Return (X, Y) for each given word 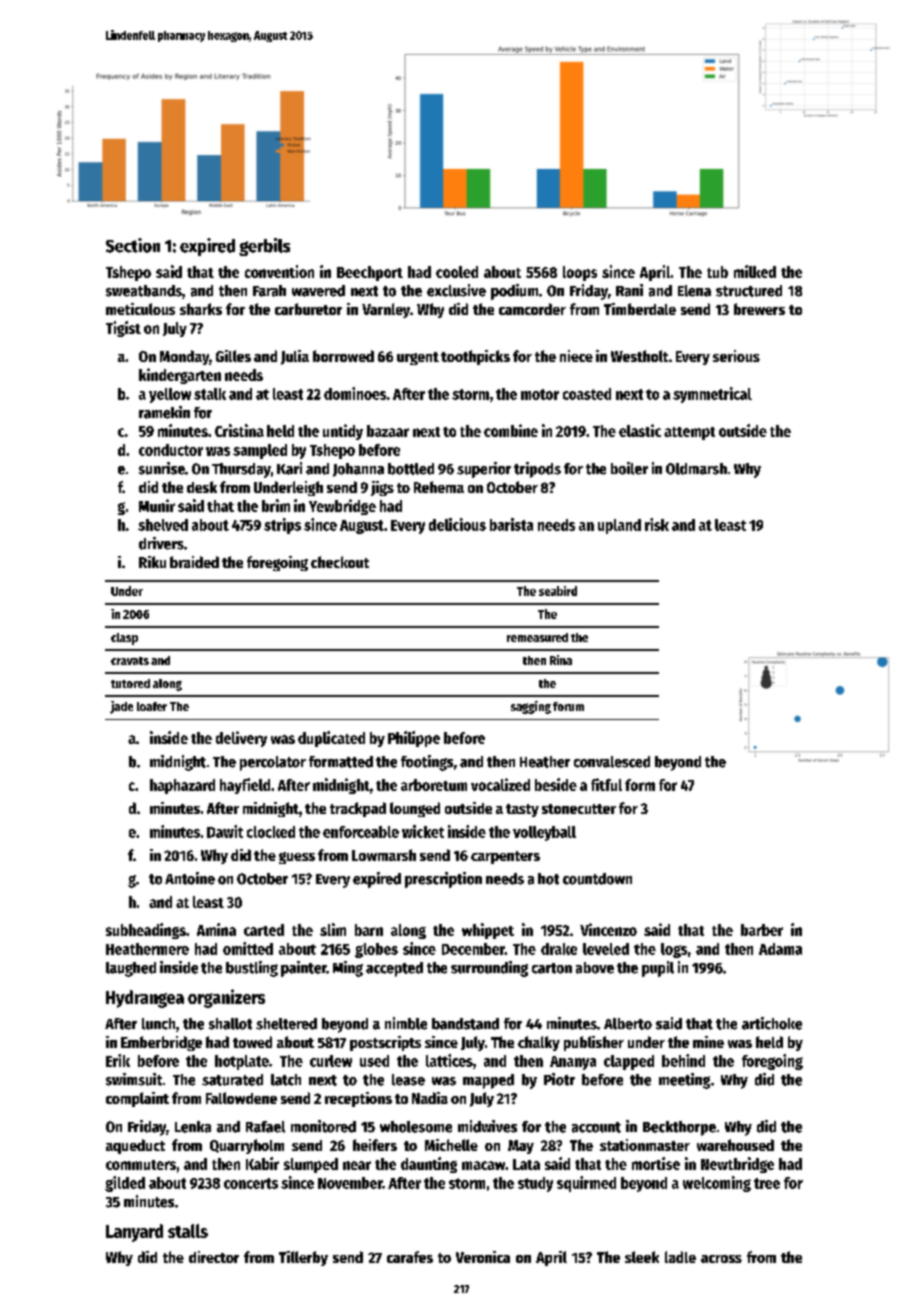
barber (762, 930)
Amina (216, 929)
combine (511, 430)
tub (717, 272)
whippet (488, 931)
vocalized (500, 784)
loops (580, 273)
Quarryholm (247, 1146)
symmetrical (712, 395)
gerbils (264, 247)
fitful (606, 784)
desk (202, 487)
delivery (241, 739)
